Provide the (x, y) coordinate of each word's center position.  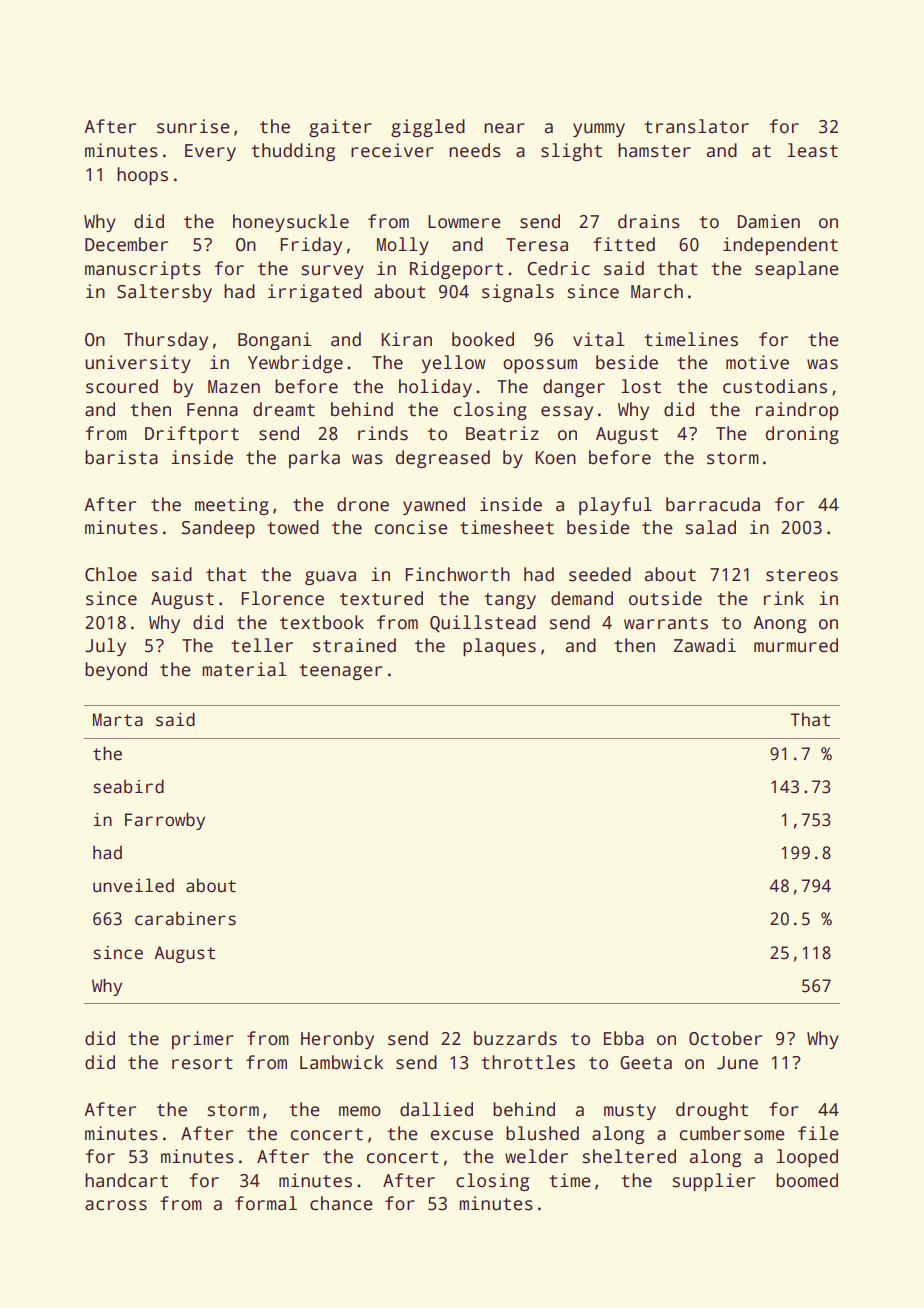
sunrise (193, 126)
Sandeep (218, 529)
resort (202, 1063)
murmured (796, 645)
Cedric (558, 268)
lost (641, 386)
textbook (322, 622)
